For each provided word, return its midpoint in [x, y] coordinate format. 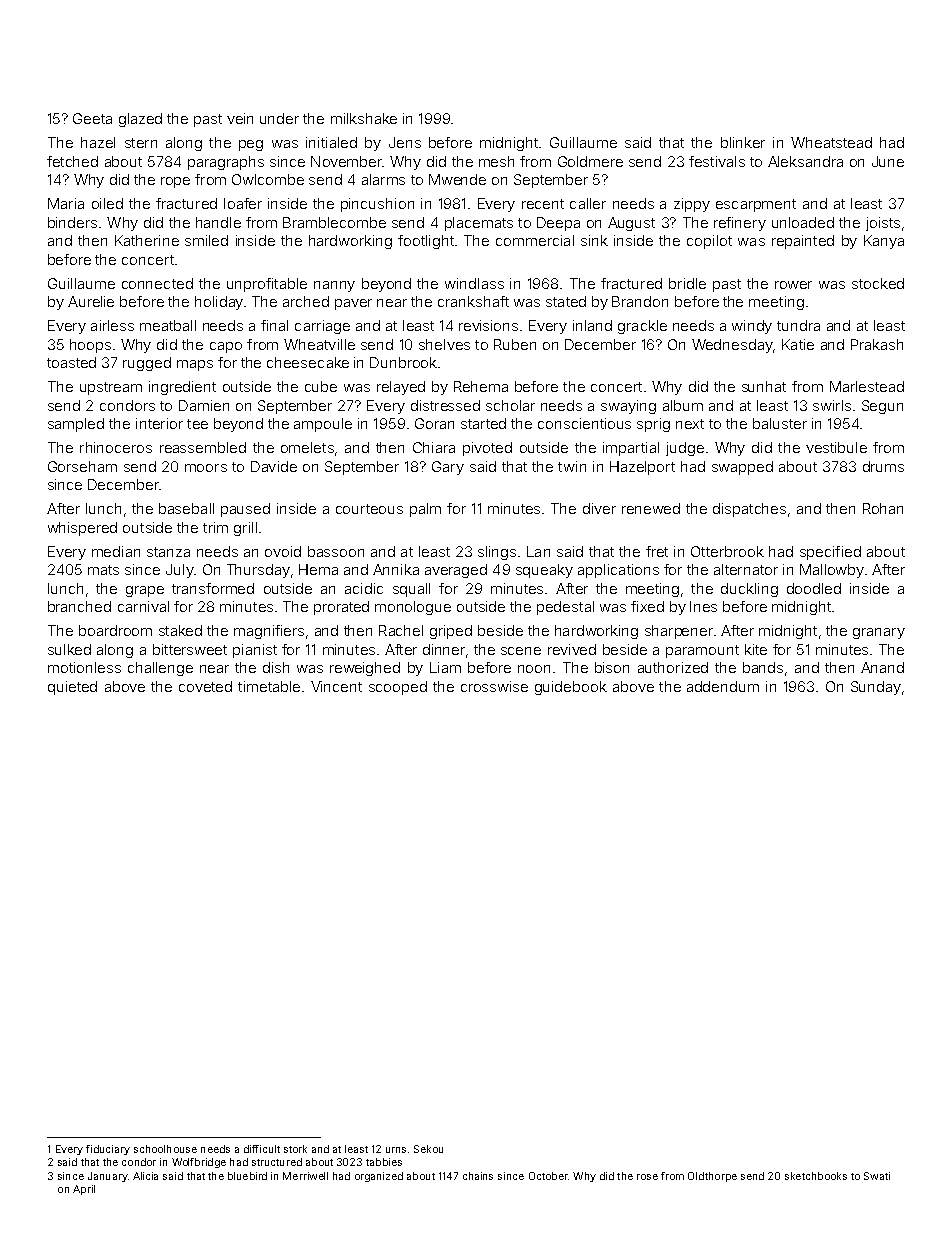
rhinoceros [116, 447]
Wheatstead [831, 142]
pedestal [565, 608]
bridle [687, 283]
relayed [401, 388]
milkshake [364, 118]
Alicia [145, 1176]
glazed [140, 120]
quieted [72, 688]
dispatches [749, 510]
